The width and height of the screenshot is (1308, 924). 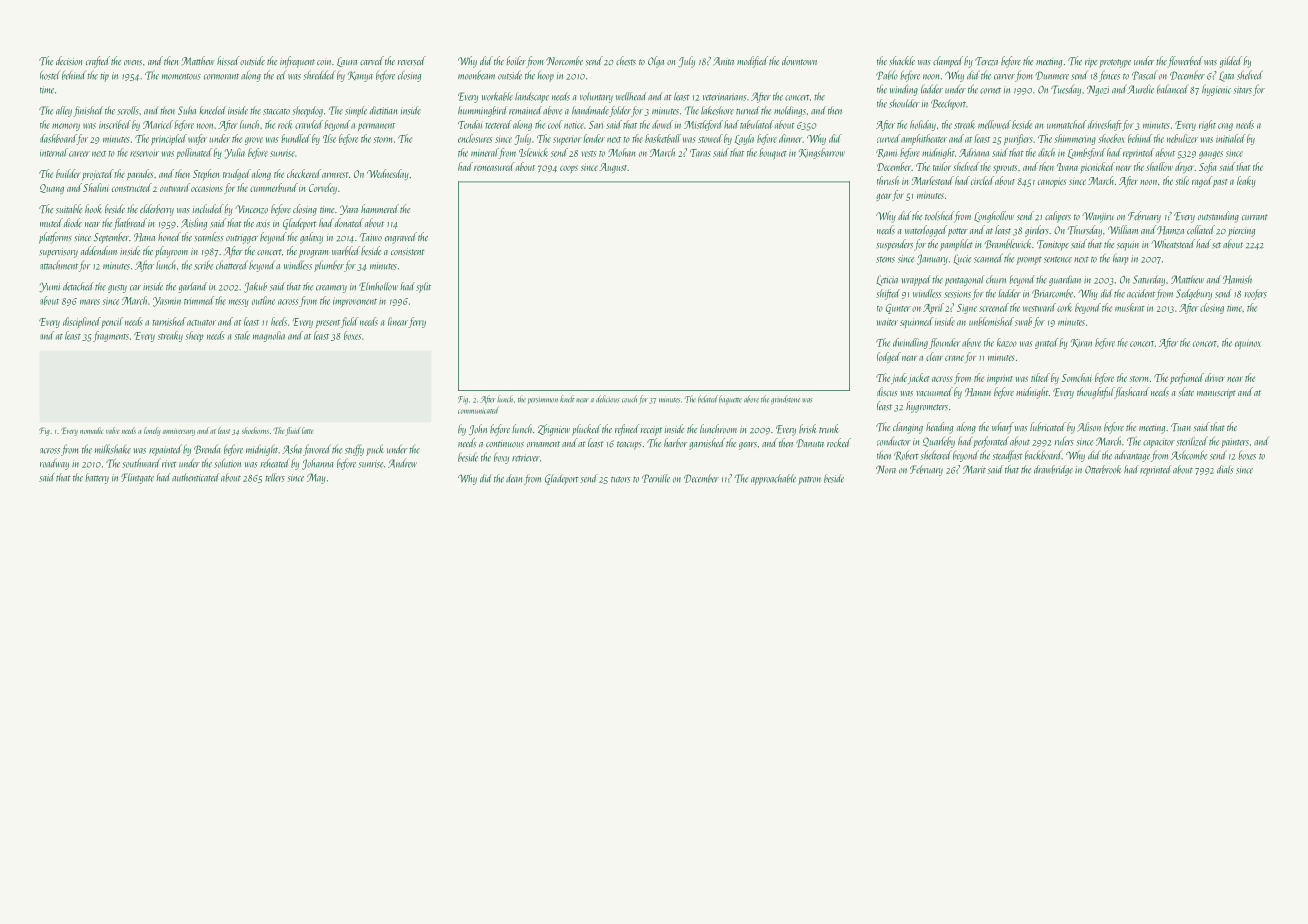 What do you see at coordinates (516, 60) in the screenshot?
I see `boiler` at bounding box center [516, 60].
